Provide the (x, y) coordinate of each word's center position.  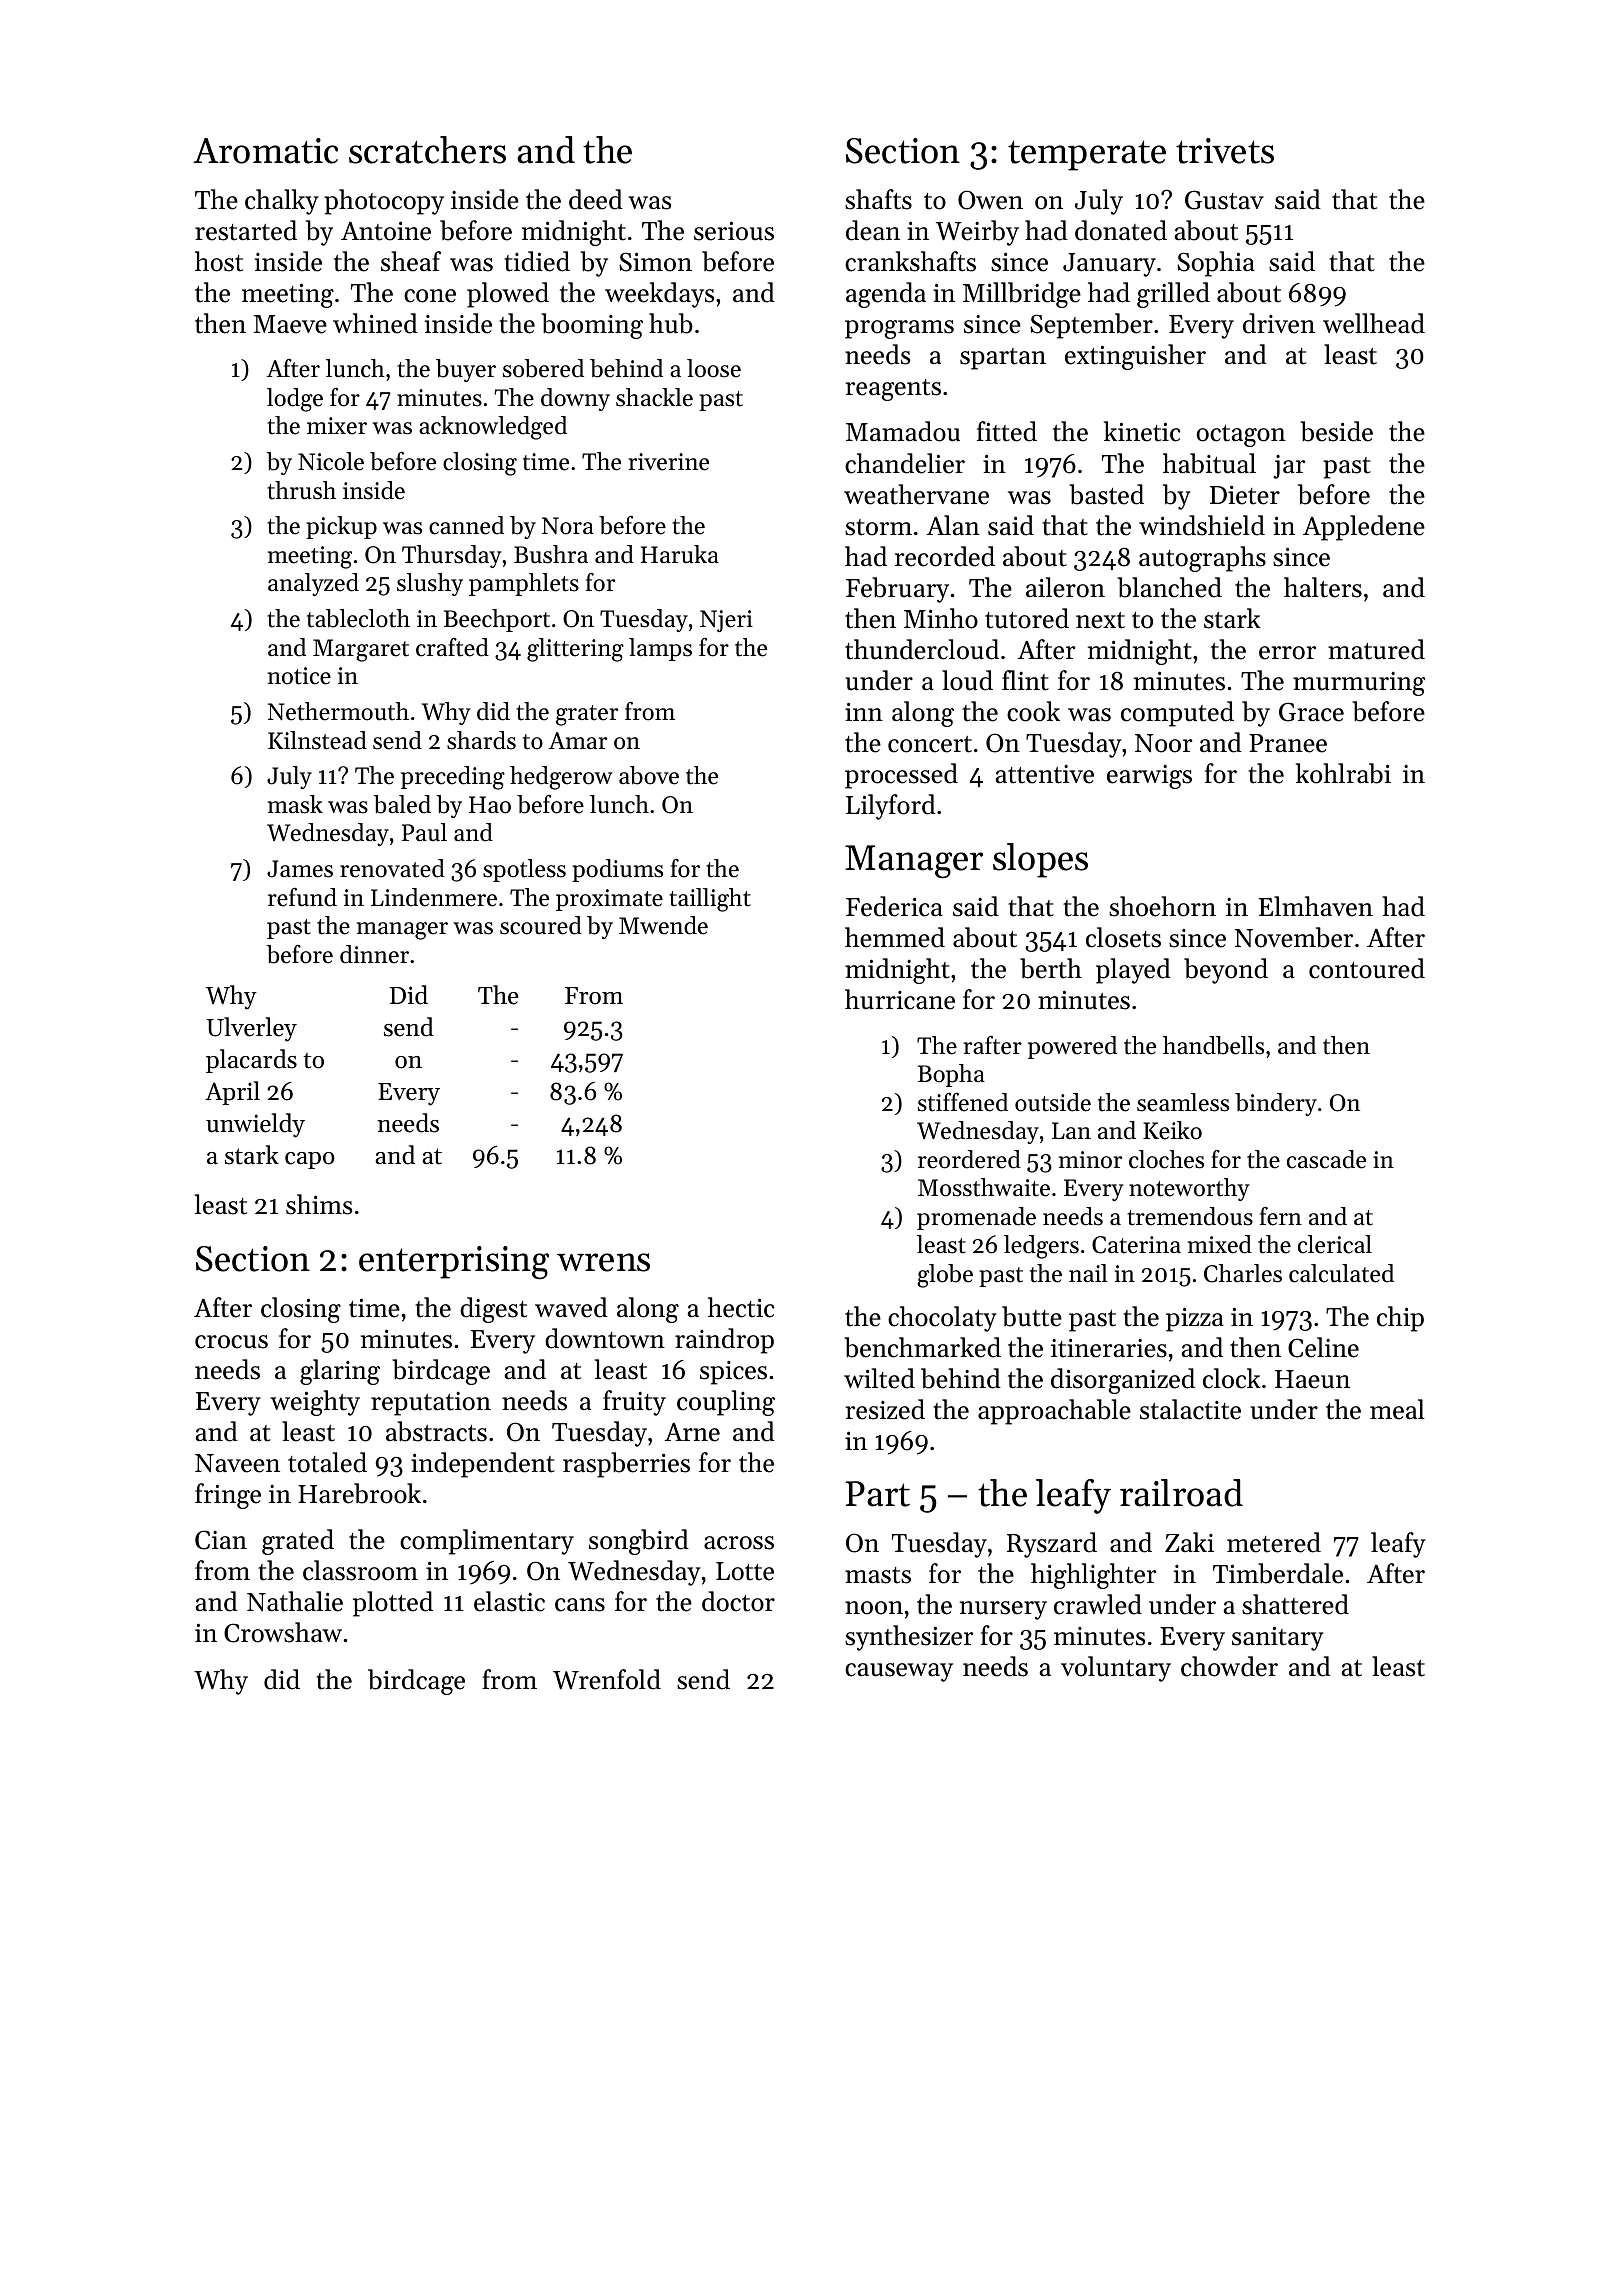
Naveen (237, 1463)
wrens (603, 1262)
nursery (1003, 1610)
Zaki (1189, 1542)
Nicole (331, 461)
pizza (1195, 1319)
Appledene (1364, 528)
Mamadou (903, 431)
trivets (1225, 151)
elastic (509, 1601)
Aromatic (265, 151)
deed (596, 199)
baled (402, 804)
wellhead (1374, 323)
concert (930, 744)
